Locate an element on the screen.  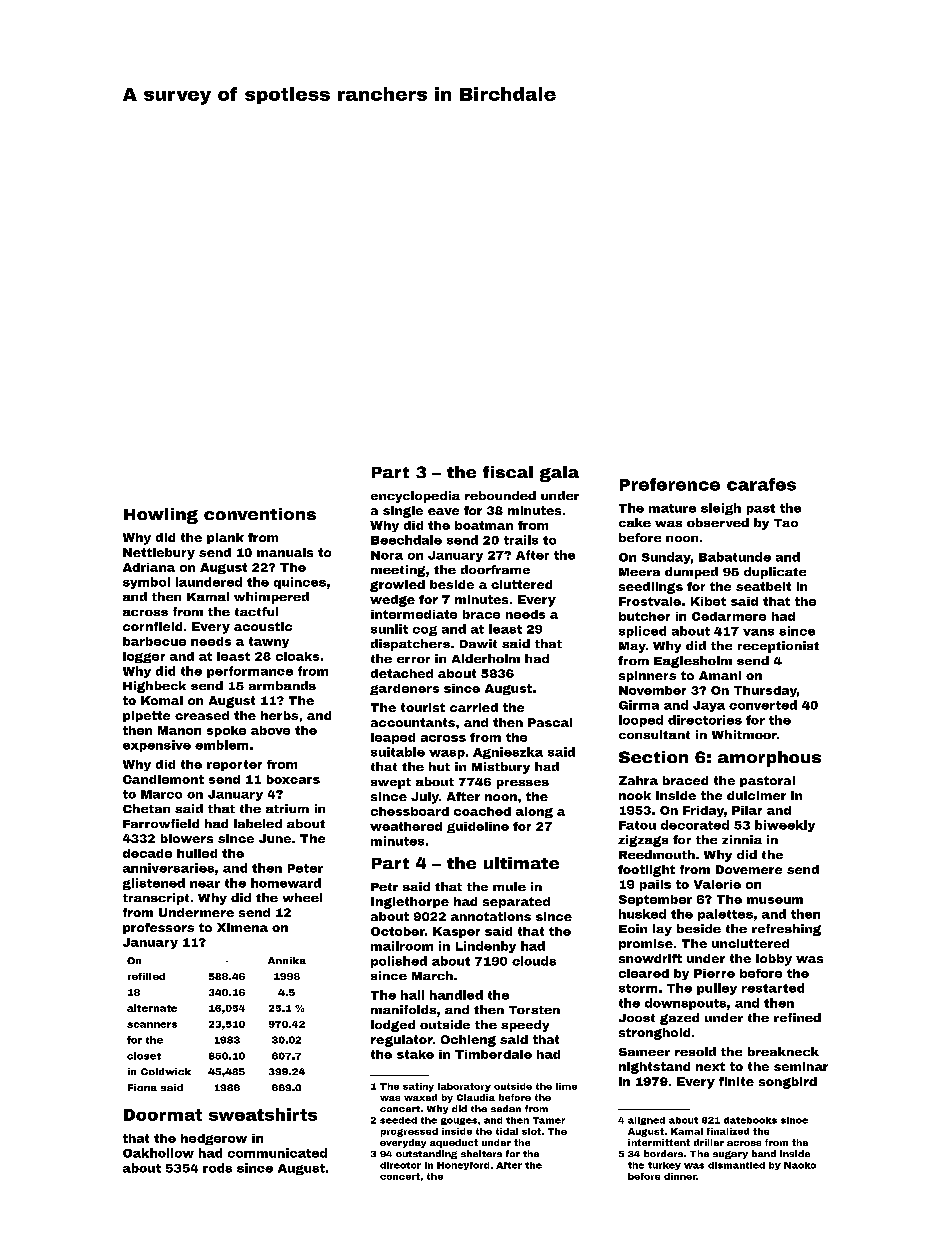
vans is located at coordinates (758, 632).
